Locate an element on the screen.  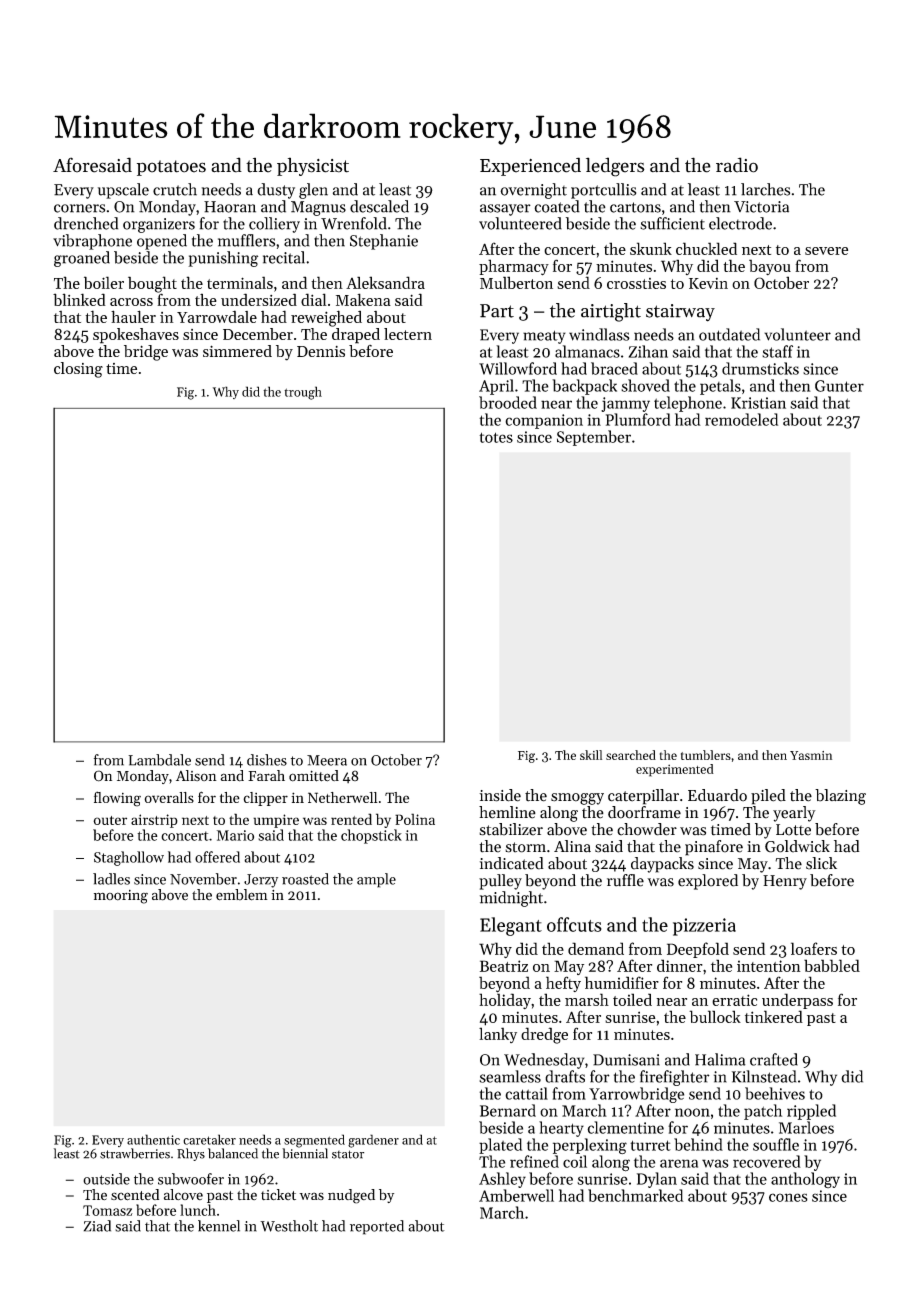
loafers is located at coordinates (814, 948).
